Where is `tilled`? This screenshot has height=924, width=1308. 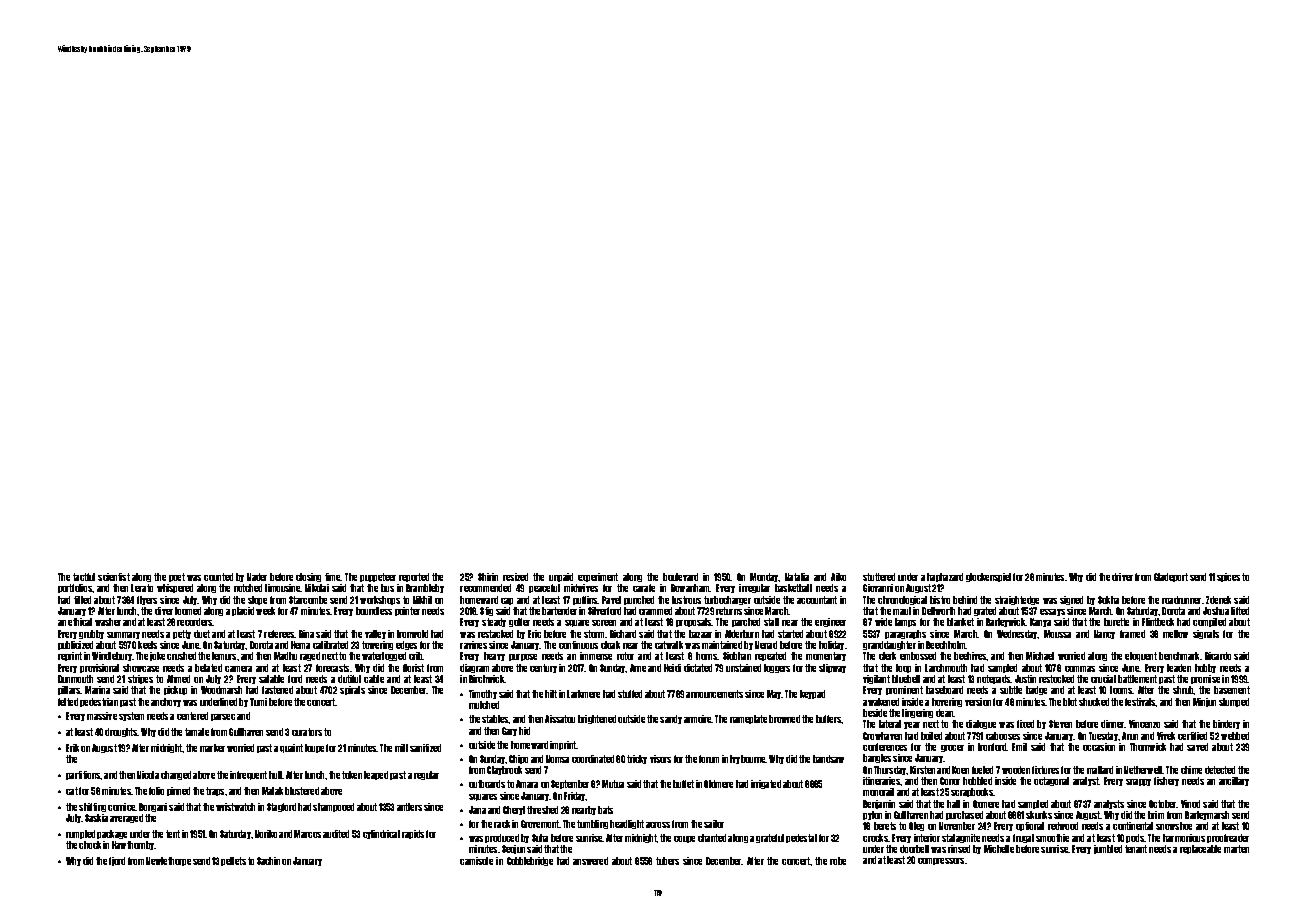
tilled is located at coordinates (82, 600).
